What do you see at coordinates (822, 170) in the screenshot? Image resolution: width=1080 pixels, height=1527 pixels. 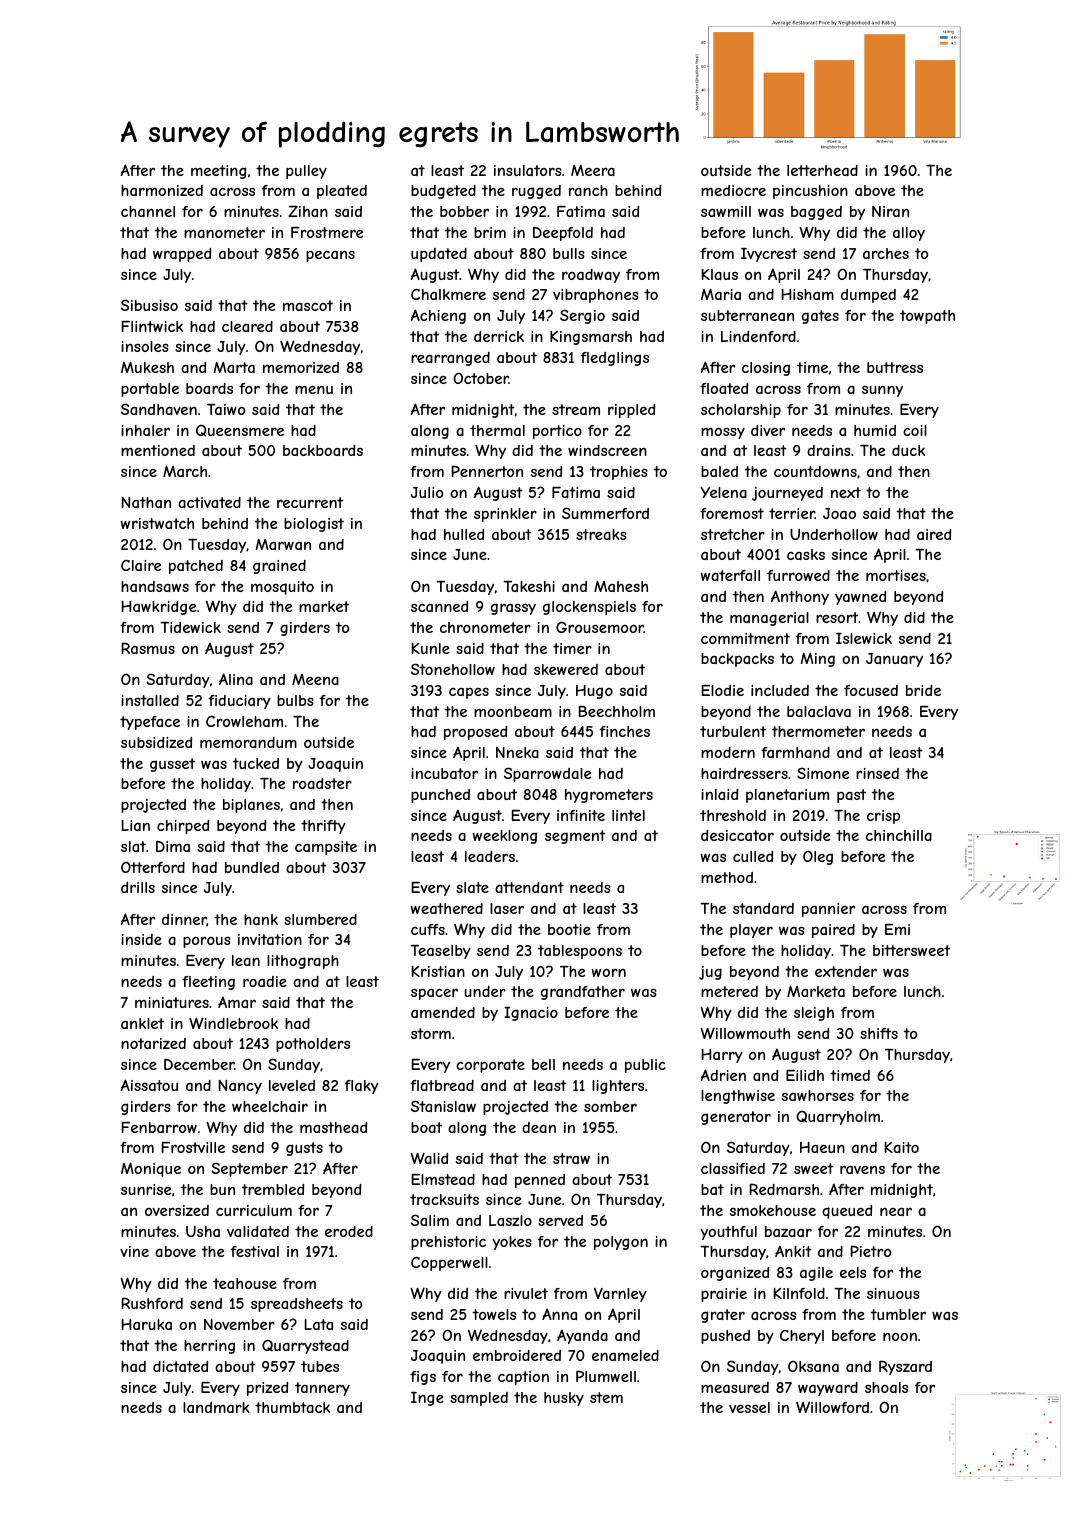 I see `letterhead` at bounding box center [822, 170].
